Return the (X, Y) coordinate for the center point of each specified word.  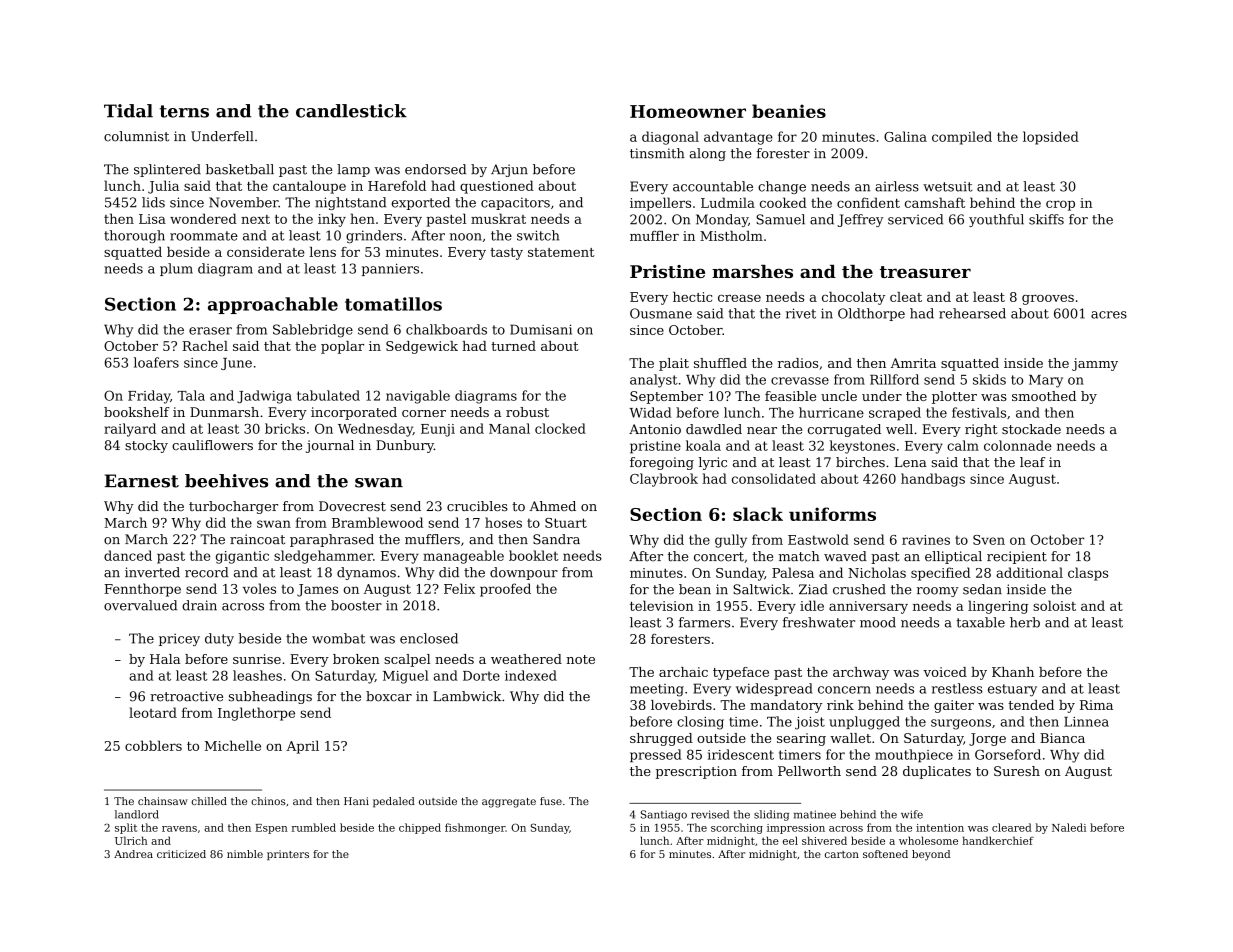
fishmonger (475, 828)
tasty (506, 254)
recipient (1017, 557)
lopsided (1051, 138)
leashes (257, 675)
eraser (210, 331)
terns (184, 111)
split (126, 828)
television (662, 605)
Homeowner (688, 111)
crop (1060, 205)
